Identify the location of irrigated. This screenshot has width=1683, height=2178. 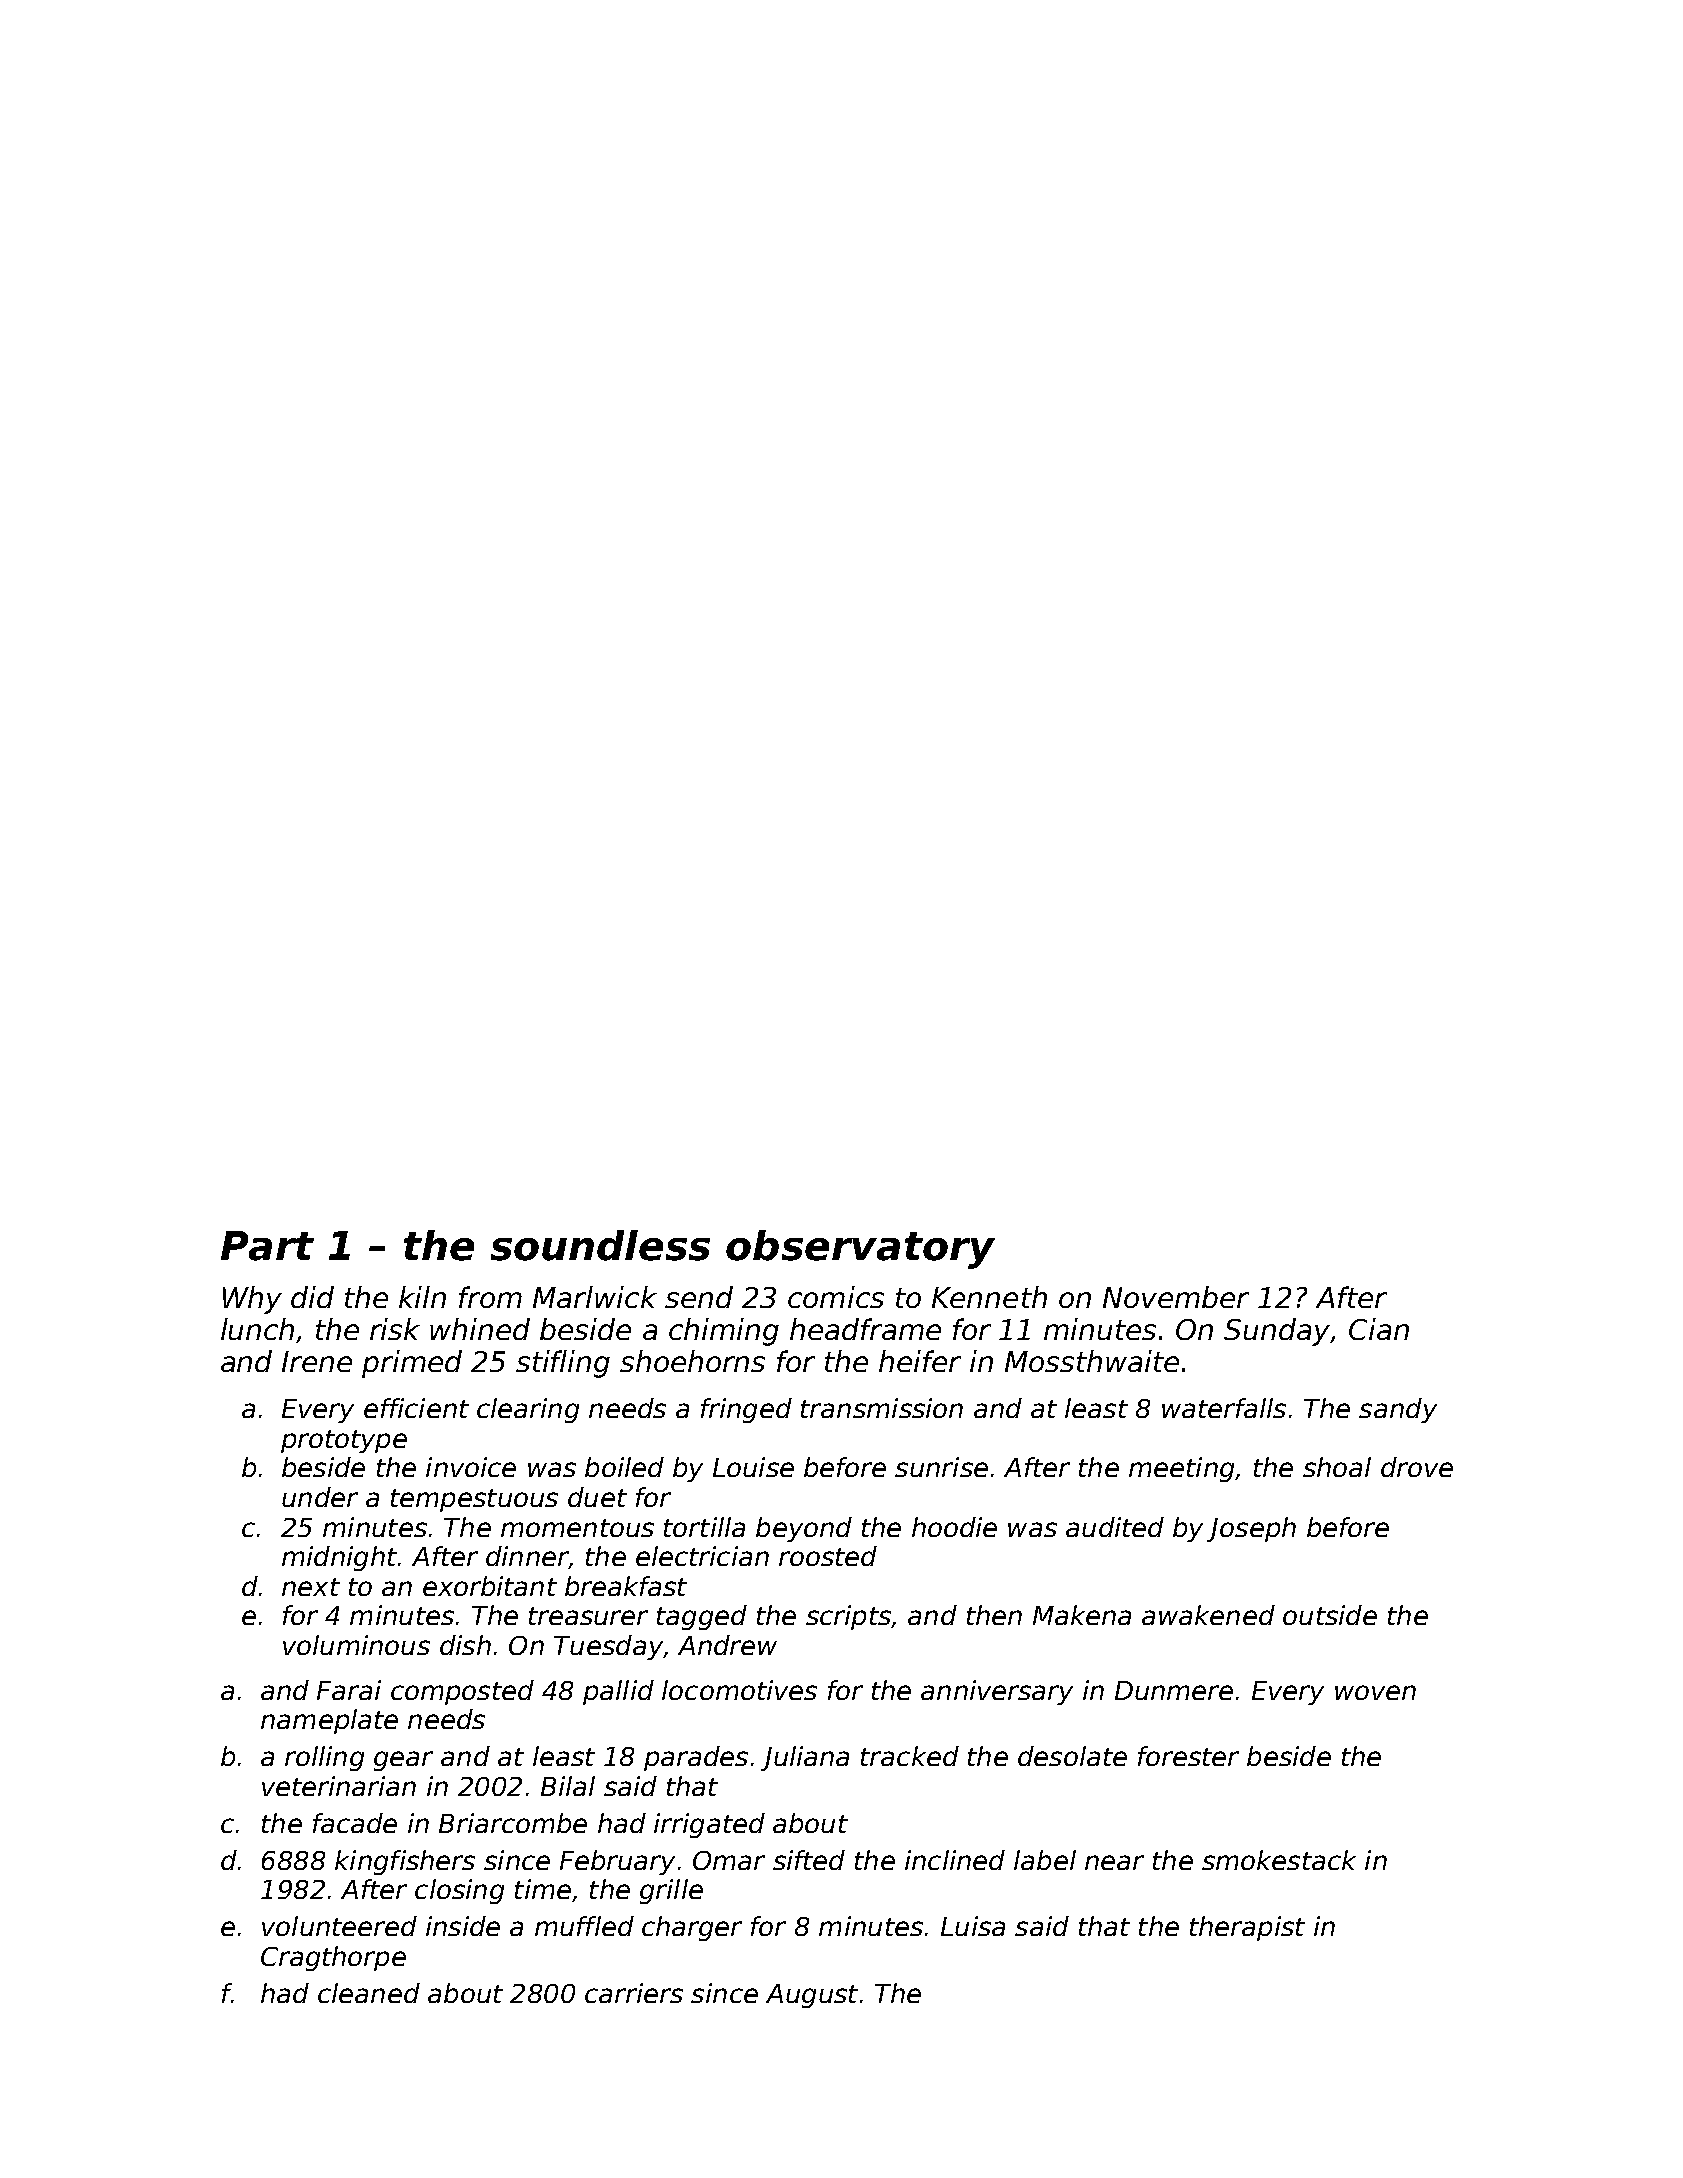
(709, 1825).
